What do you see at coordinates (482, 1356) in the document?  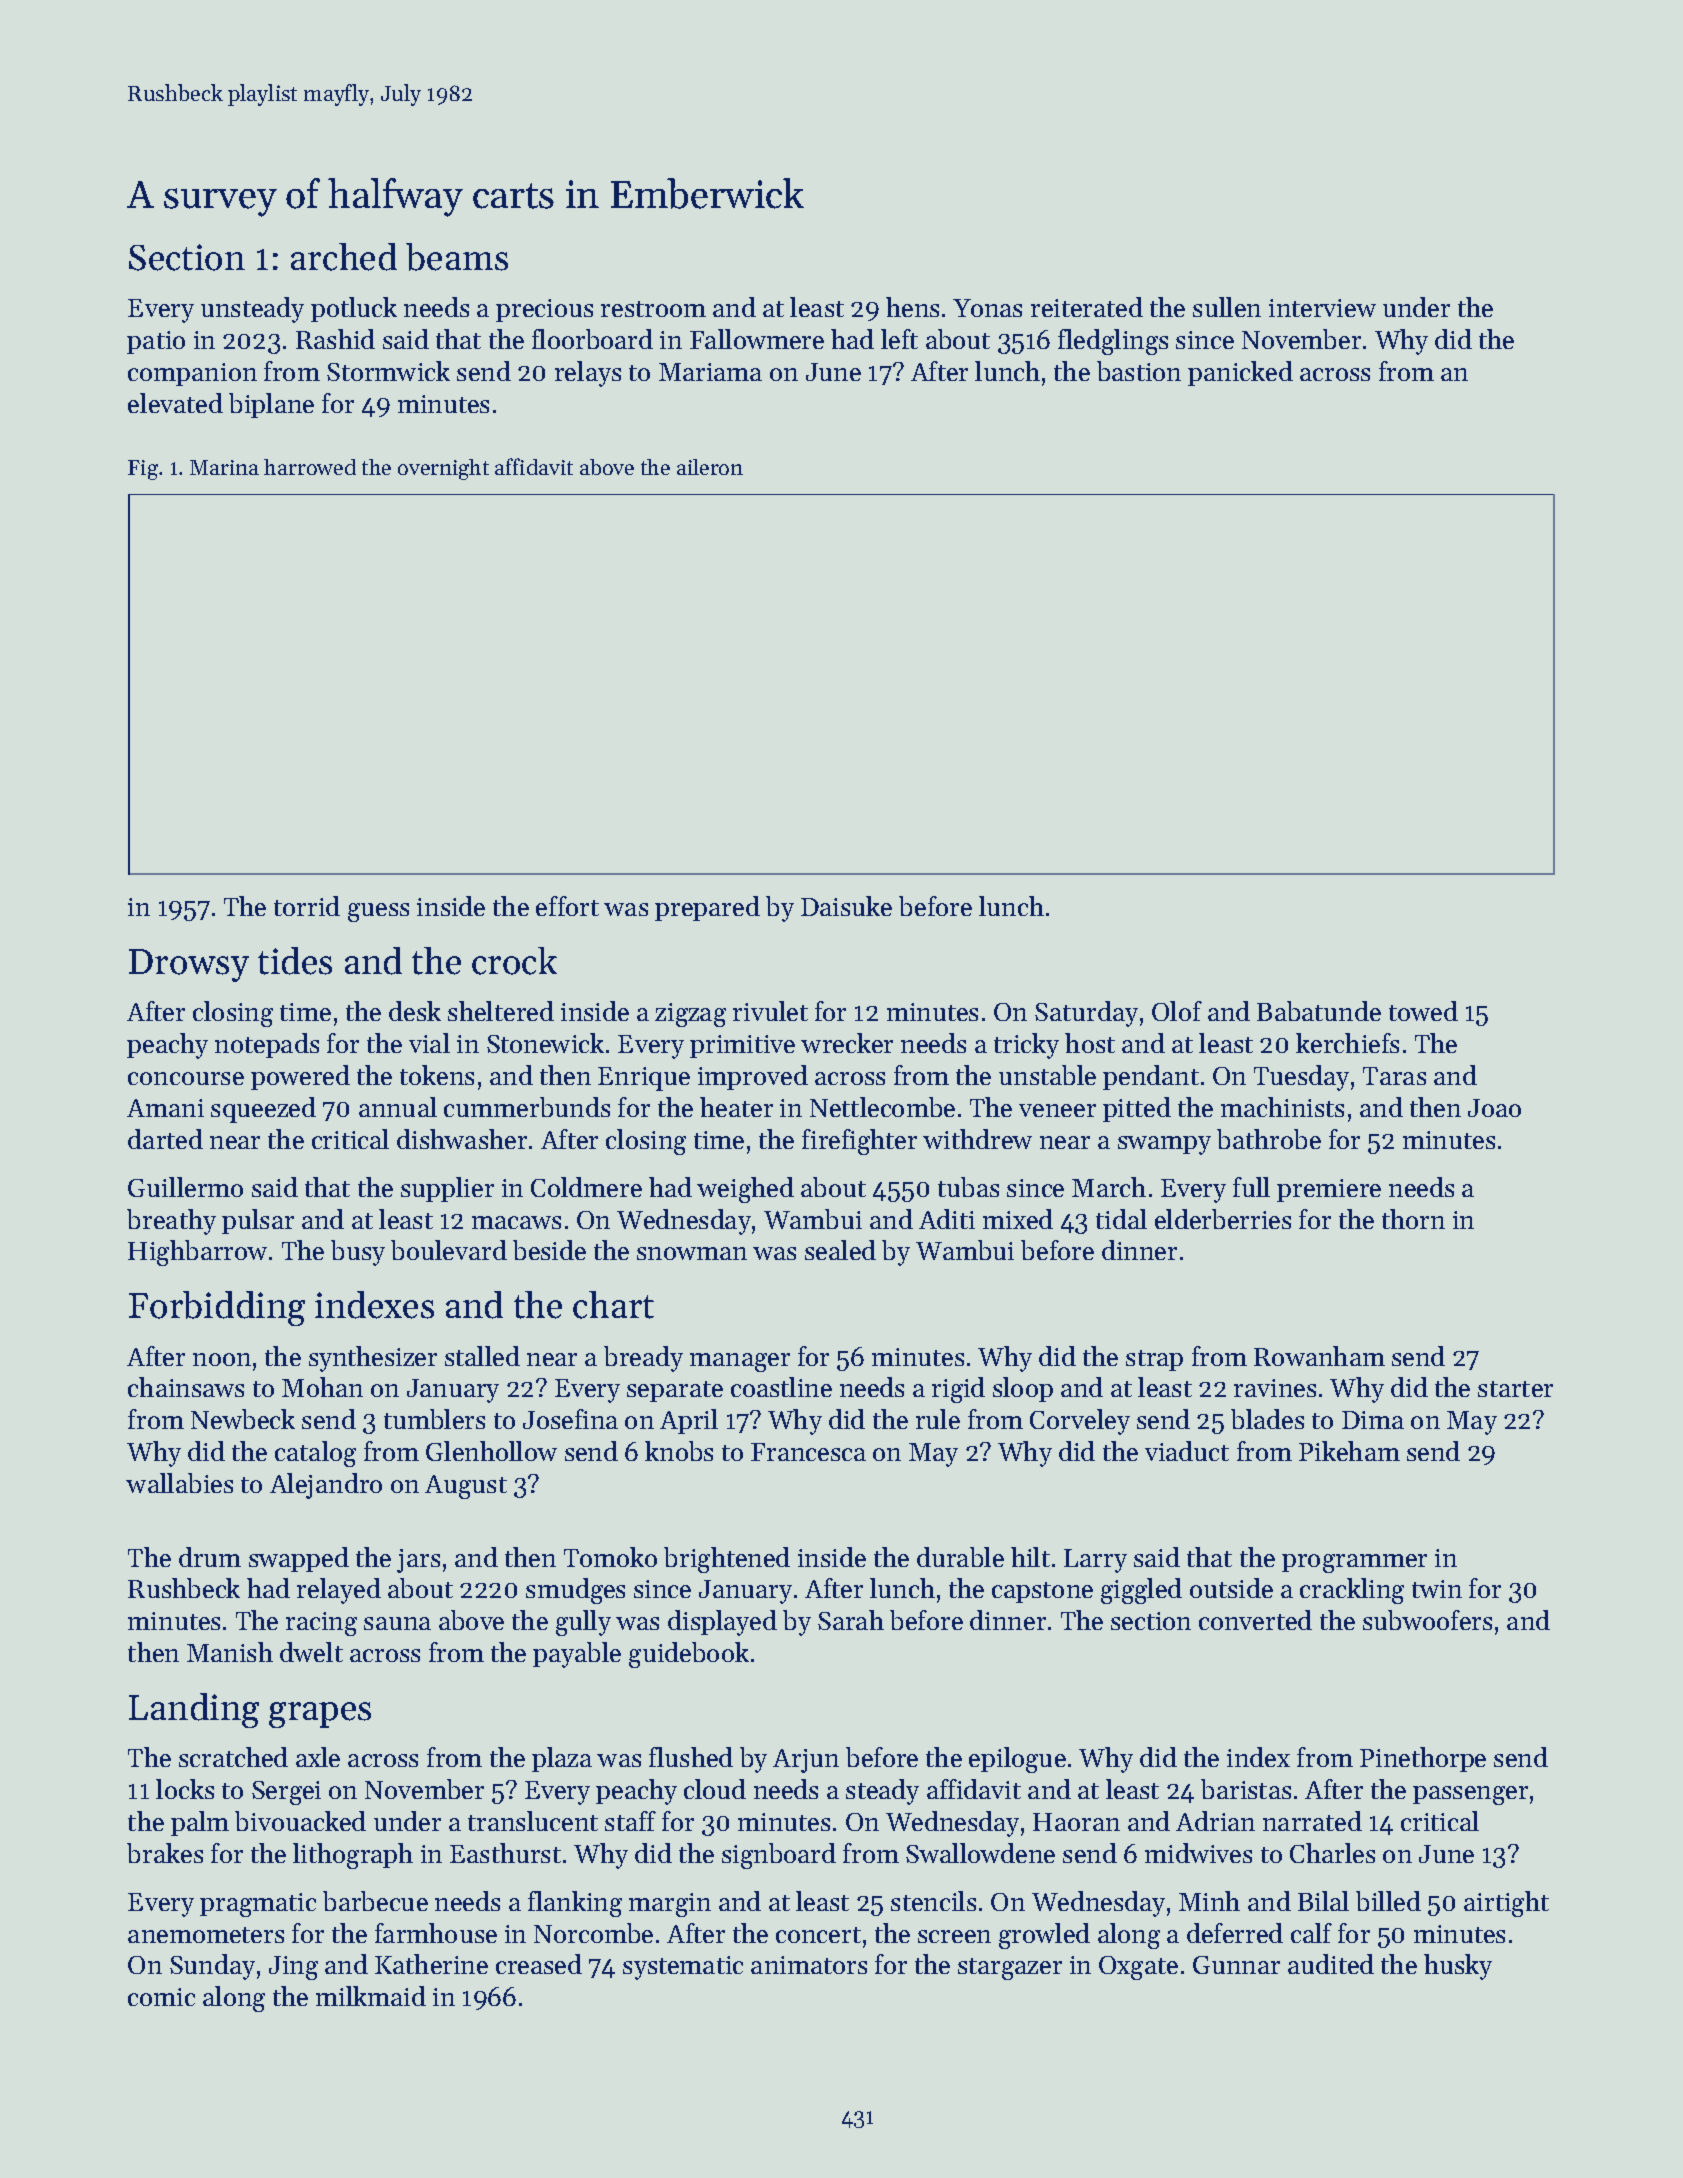 I see `stalled` at bounding box center [482, 1356].
